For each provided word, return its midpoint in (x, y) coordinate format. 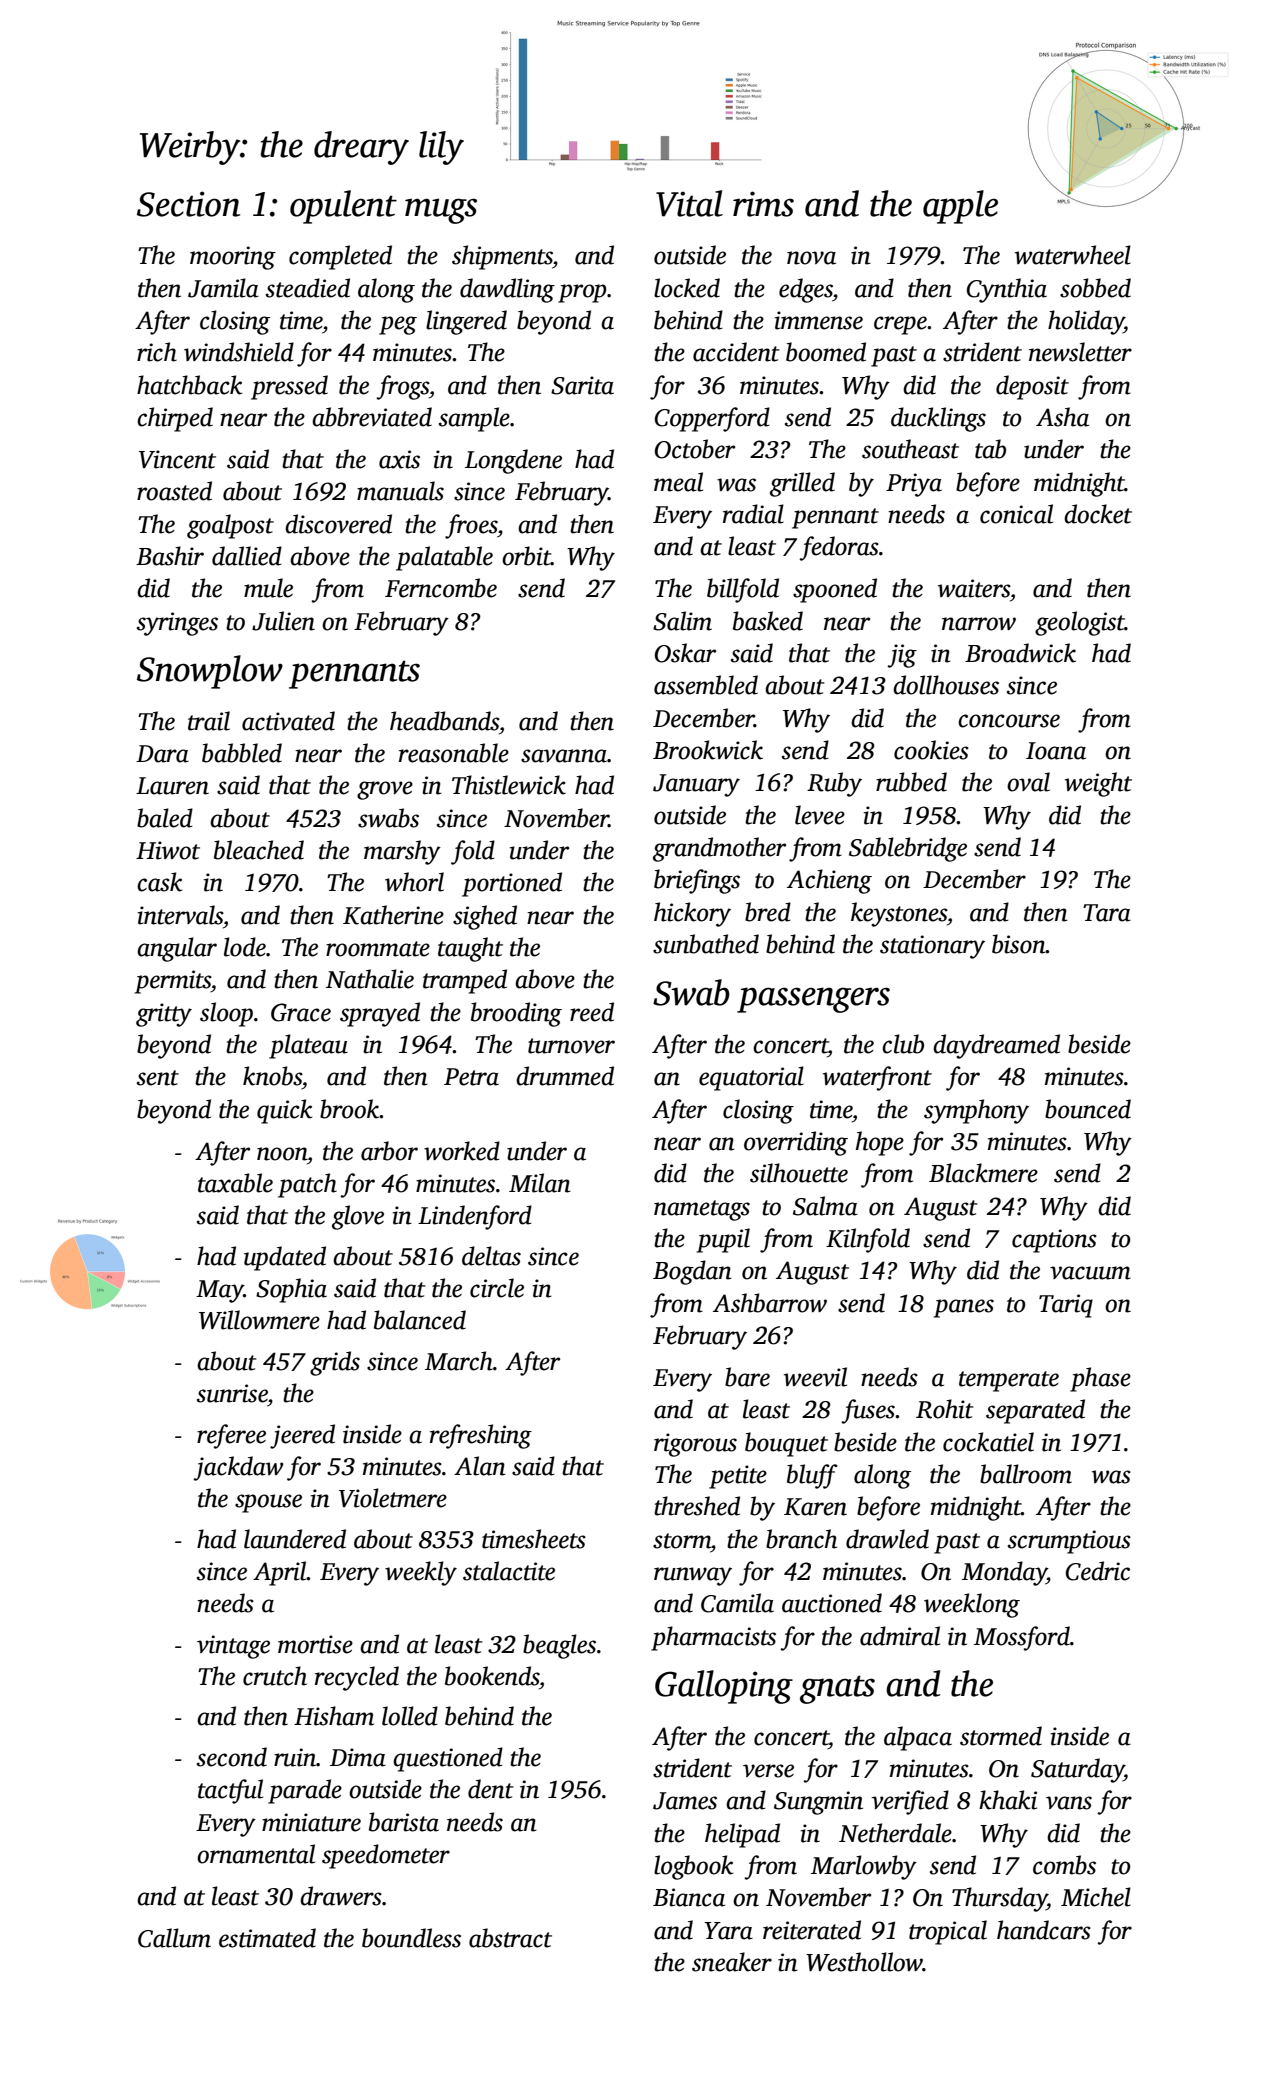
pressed (289, 387)
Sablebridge (908, 849)
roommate (378, 949)
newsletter (1080, 352)
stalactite (509, 1571)
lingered (466, 322)
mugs (441, 211)
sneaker (732, 1962)
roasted (174, 491)
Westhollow (864, 1962)
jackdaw (239, 1468)
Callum (174, 1938)
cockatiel (988, 1442)
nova (811, 258)
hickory (692, 914)
